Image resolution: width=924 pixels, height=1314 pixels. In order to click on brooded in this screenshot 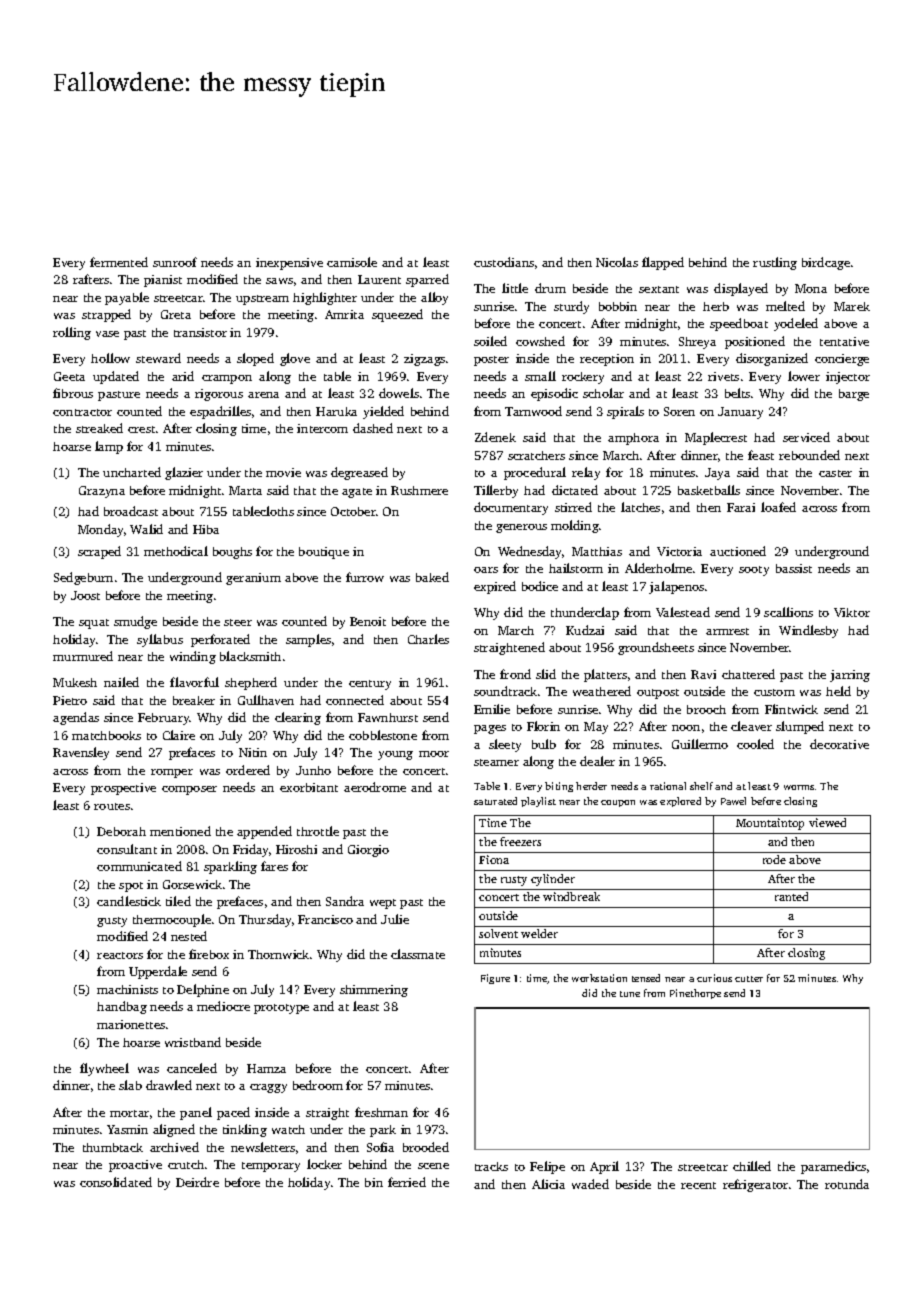, I will do `click(426, 1147)`.
